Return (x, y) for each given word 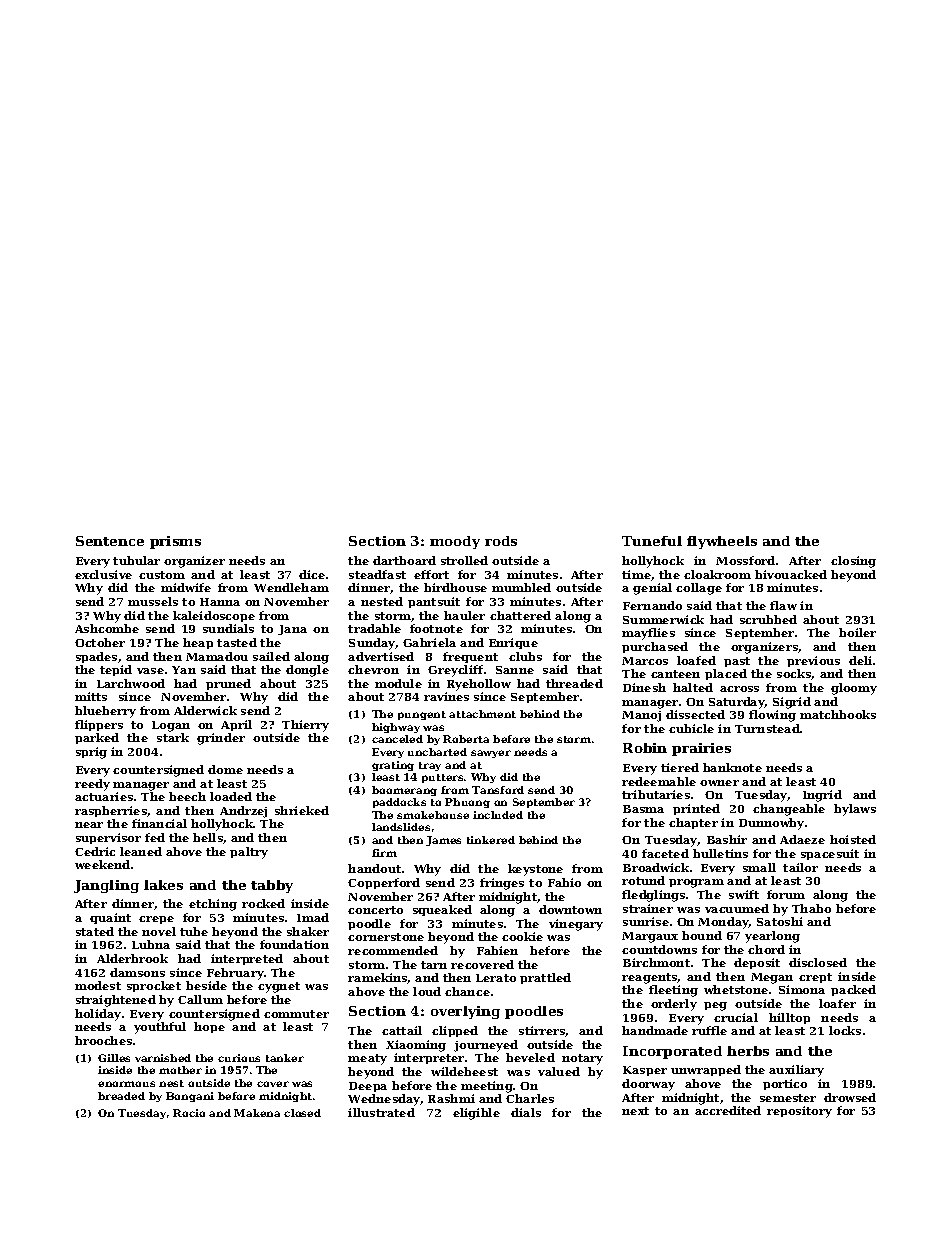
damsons (137, 972)
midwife (186, 587)
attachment (482, 714)
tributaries (656, 794)
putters (442, 778)
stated (95, 931)
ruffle (709, 1030)
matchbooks (838, 714)
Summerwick (663, 619)
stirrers (542, 1031)
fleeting (673, 991)
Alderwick (205, 710)
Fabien (497, 950)
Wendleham (291, 587)
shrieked (302, 810)
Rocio (189, 1113)
